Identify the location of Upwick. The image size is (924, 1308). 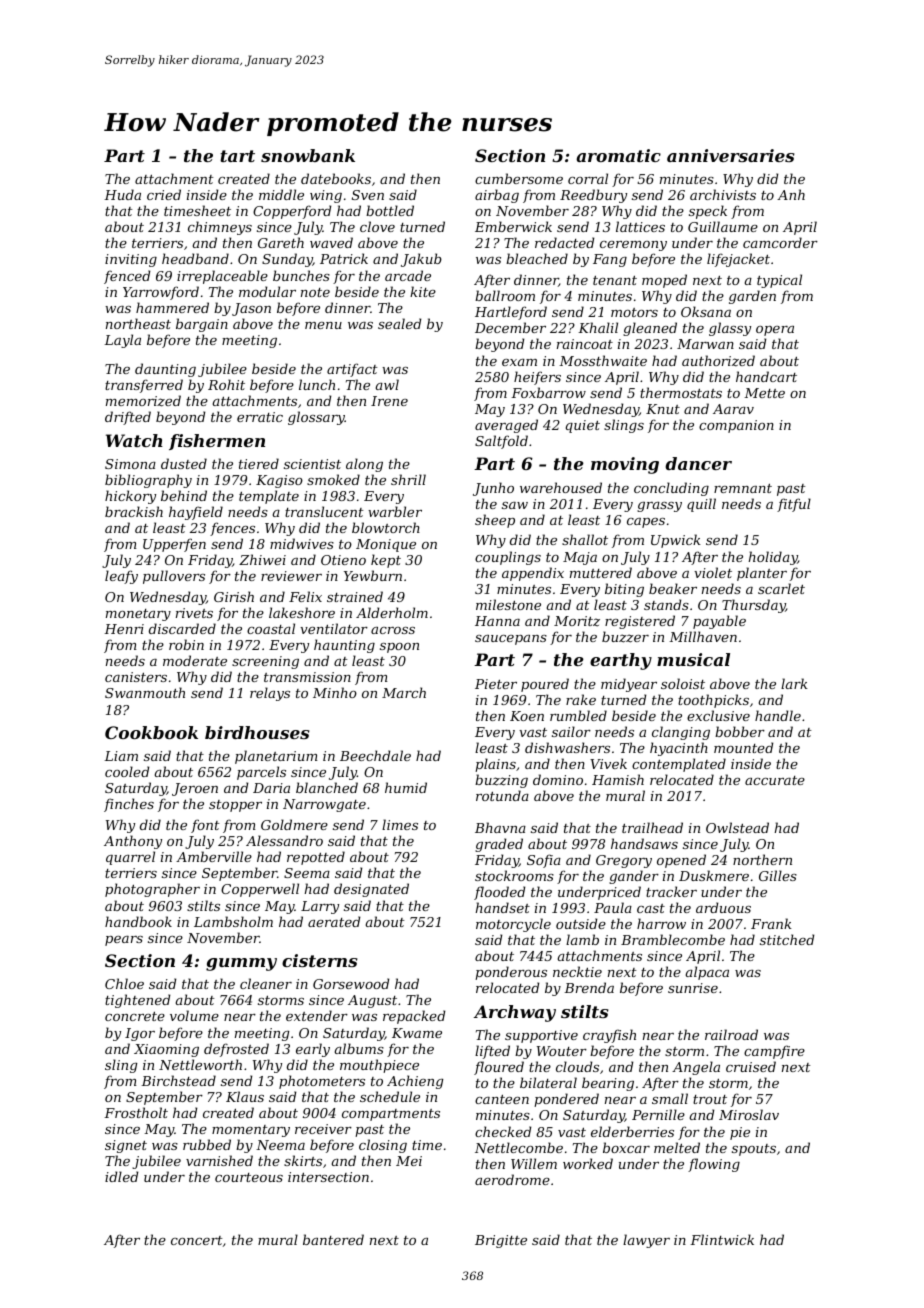
(676, 541).
